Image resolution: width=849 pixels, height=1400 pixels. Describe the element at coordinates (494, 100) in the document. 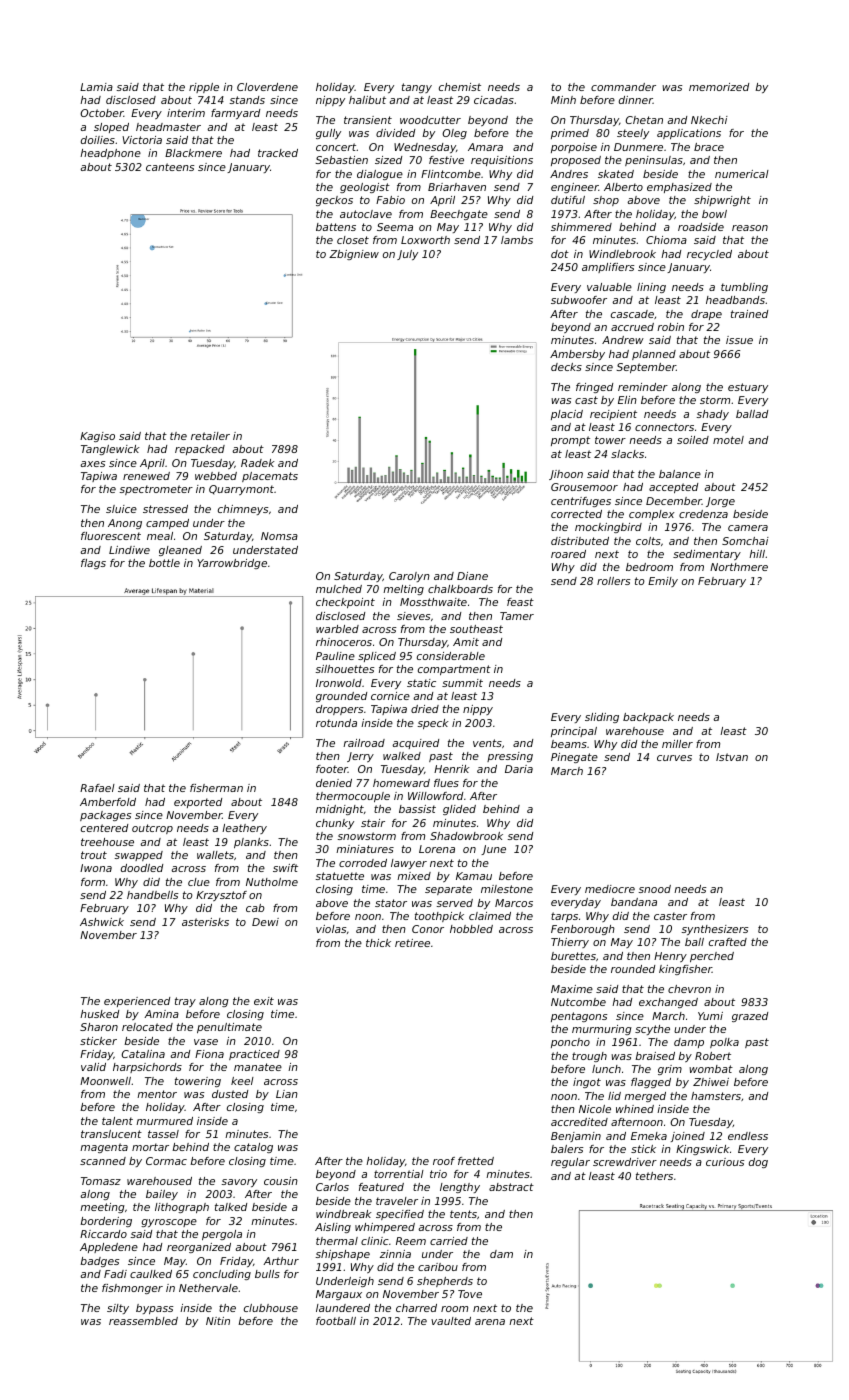

I see `cicadas` at that location.
